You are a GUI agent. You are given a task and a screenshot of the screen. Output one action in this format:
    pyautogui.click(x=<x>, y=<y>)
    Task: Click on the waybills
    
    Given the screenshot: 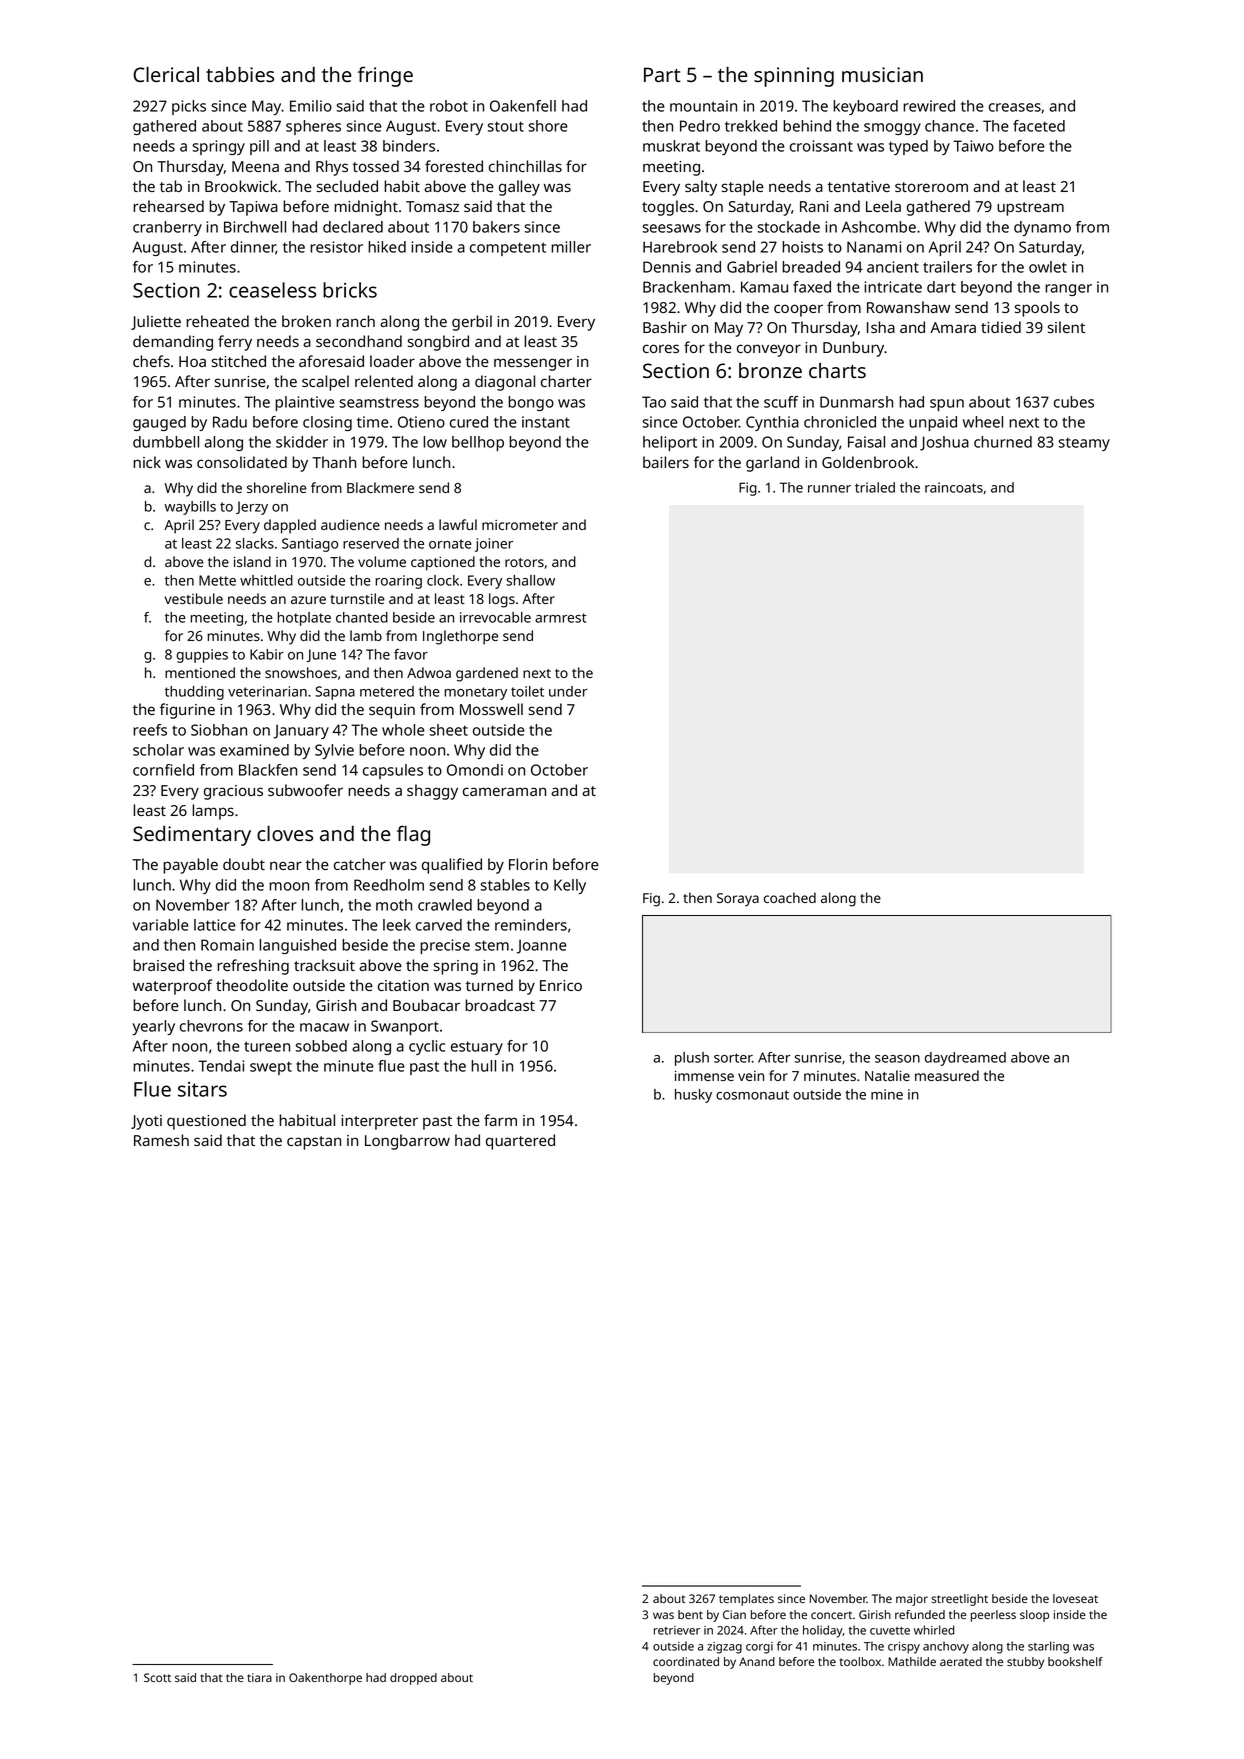 What is the action you would take?
    pyautogui.click(x=190, y=508)
